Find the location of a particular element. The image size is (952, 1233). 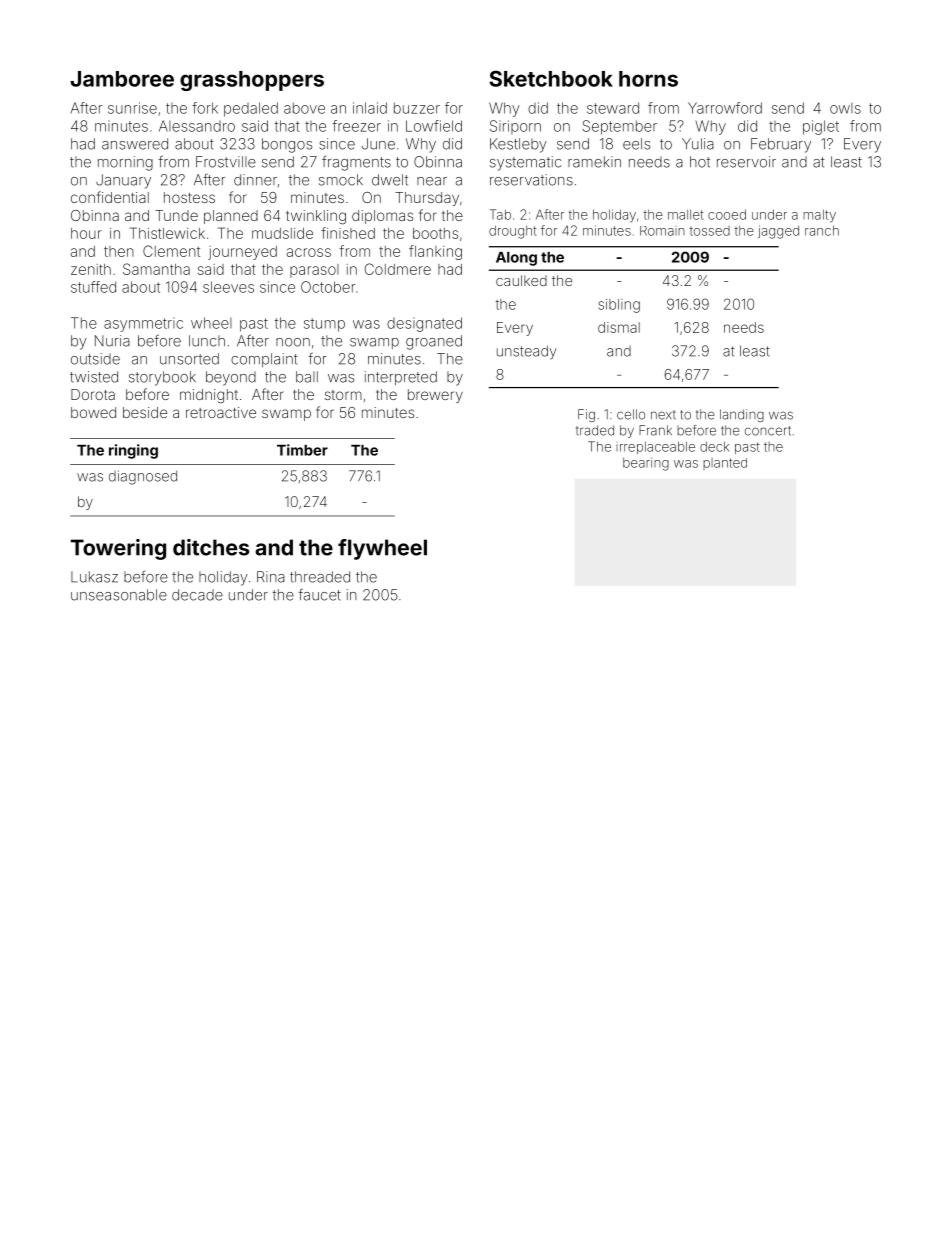

dismal is located at coordinates (619, 327).
